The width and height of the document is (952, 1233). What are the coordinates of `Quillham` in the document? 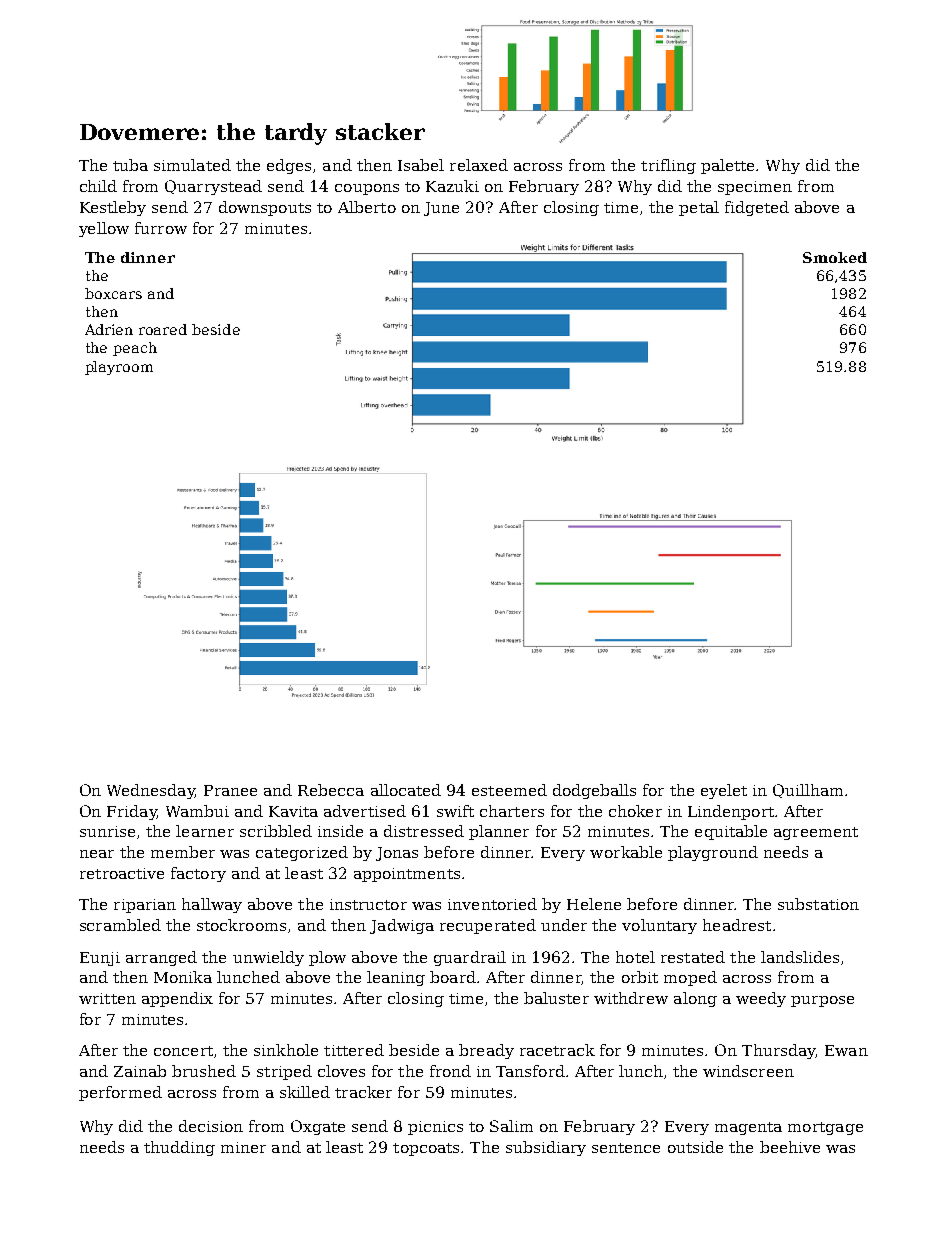 It's located at (808, 791).
